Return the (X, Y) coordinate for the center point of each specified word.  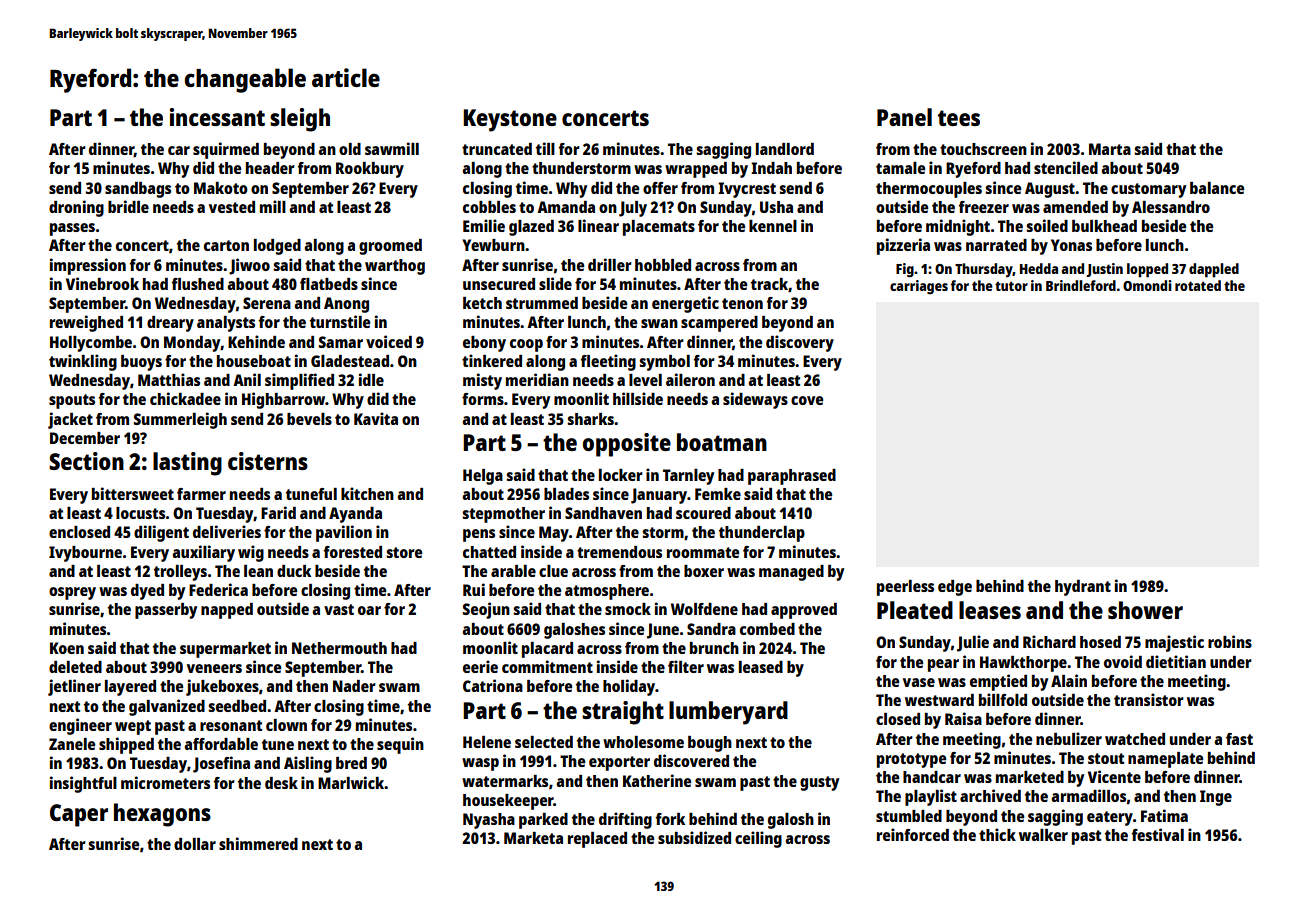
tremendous (619, 552)
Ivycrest (747, 190)
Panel (904, 117)
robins (1230, 641)
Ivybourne (85, 554)
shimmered (258, 843)
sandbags (138, 190)
